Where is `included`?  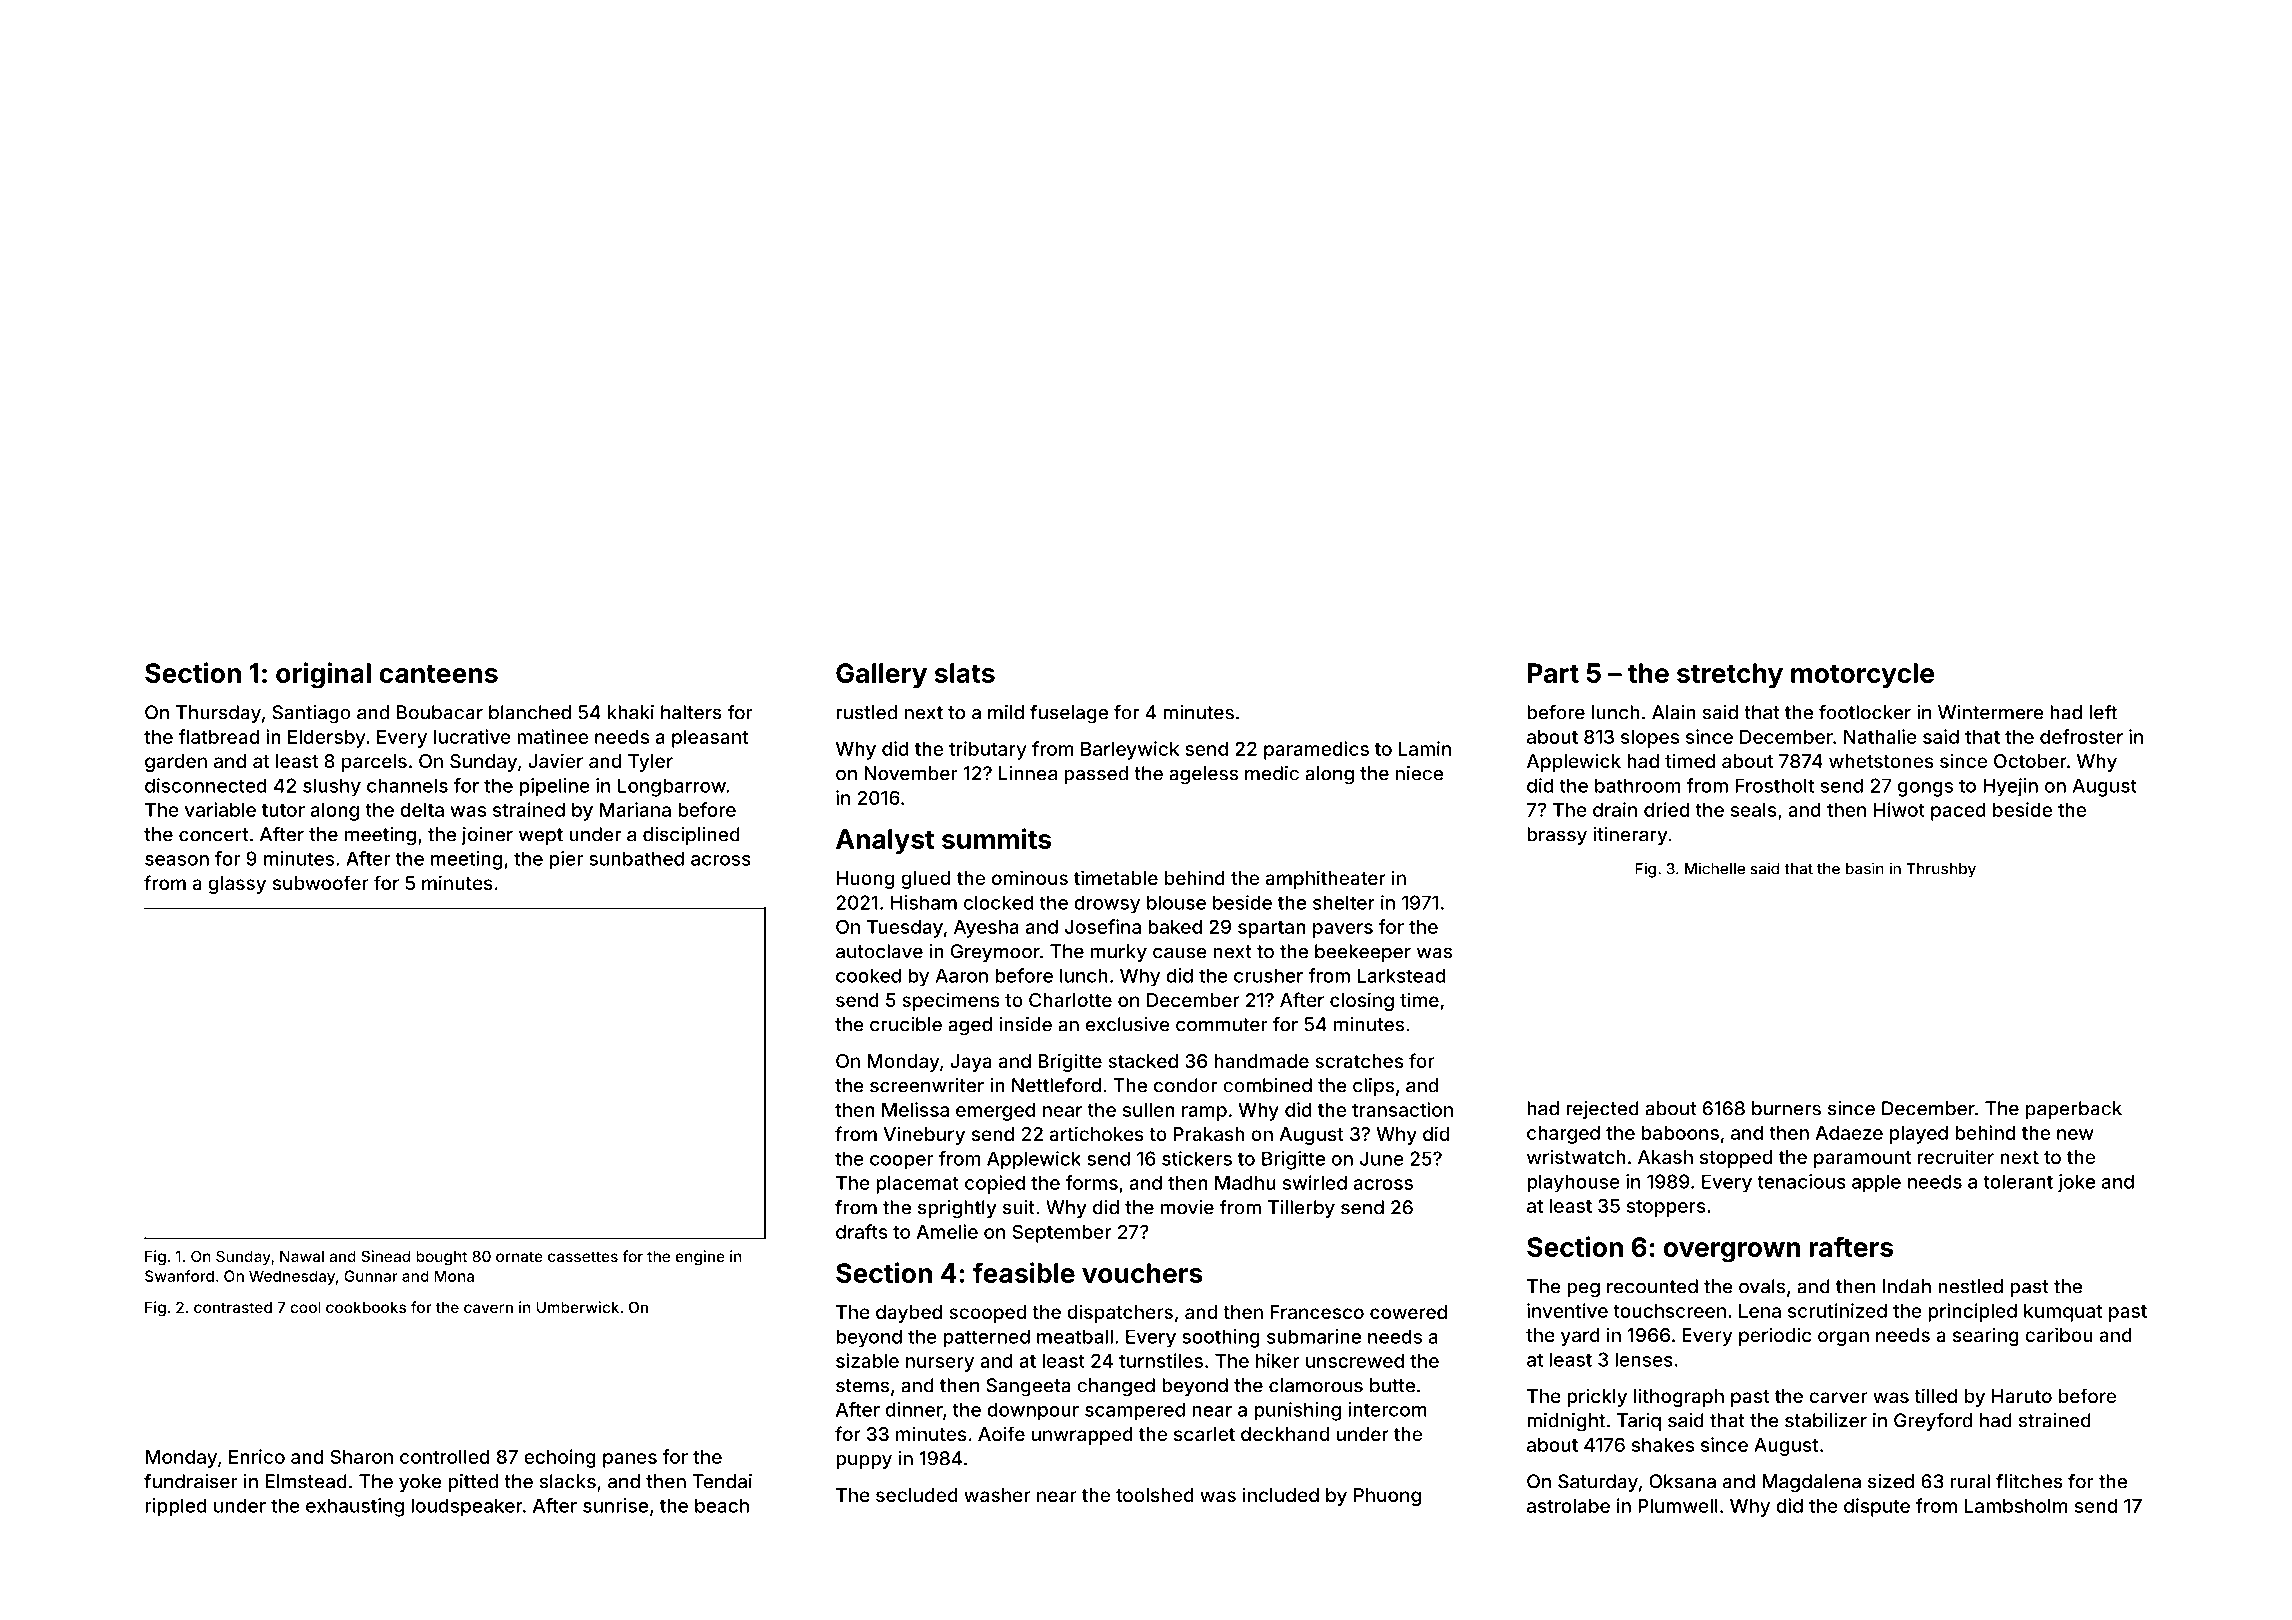
included is located at coordinates (1281, 1494).
